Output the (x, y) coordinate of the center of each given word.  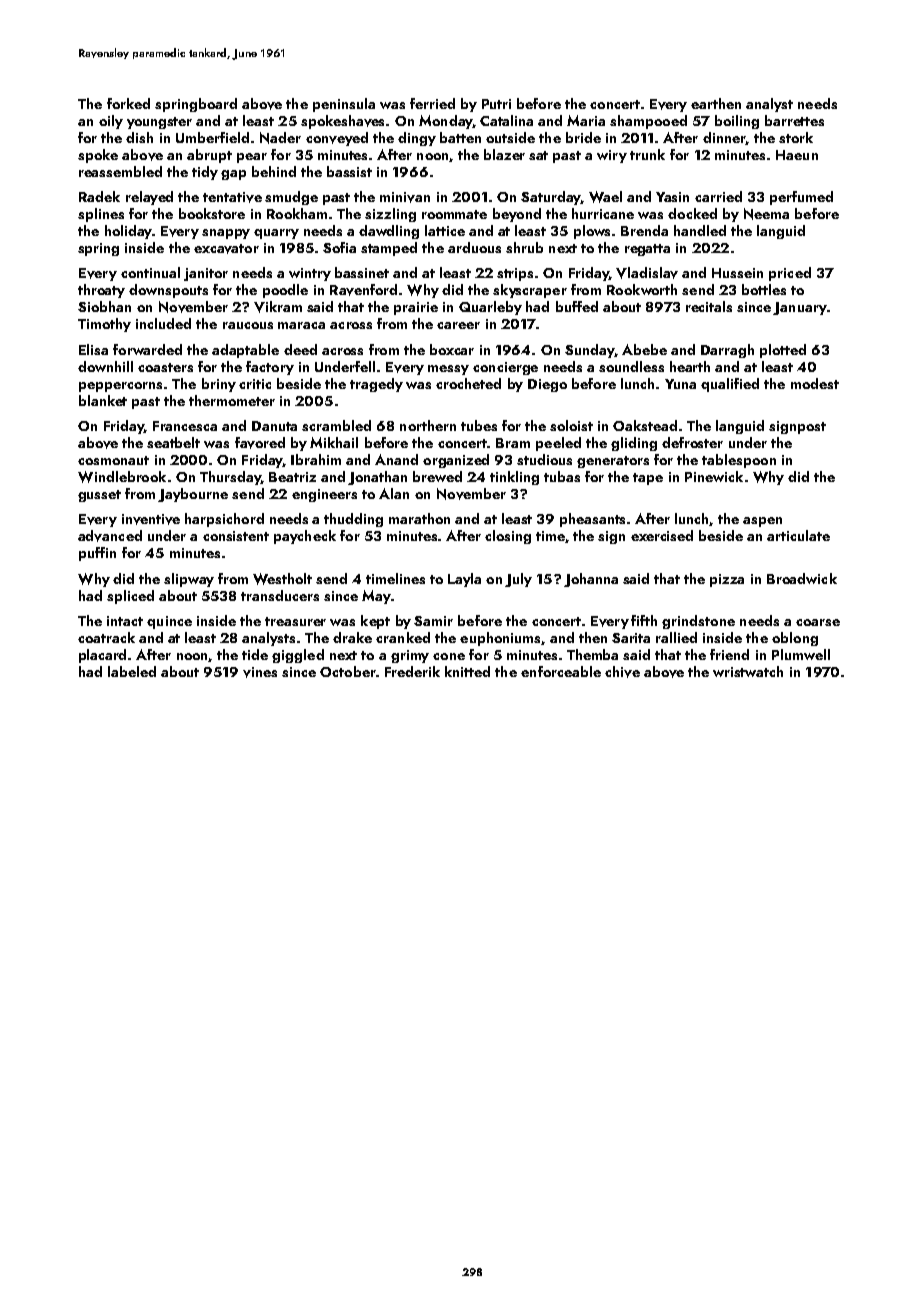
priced (790, 274)
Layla (464, 580)
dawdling (389, 232)
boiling (737, 122)
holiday (128, 232)
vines (260, 672)
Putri (496, 104)
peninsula (344, 105)
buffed (577, 306)
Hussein (737, 273)
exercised (662, 535)
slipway (189, 580)
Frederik (412, 671)
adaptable (245, 351)
